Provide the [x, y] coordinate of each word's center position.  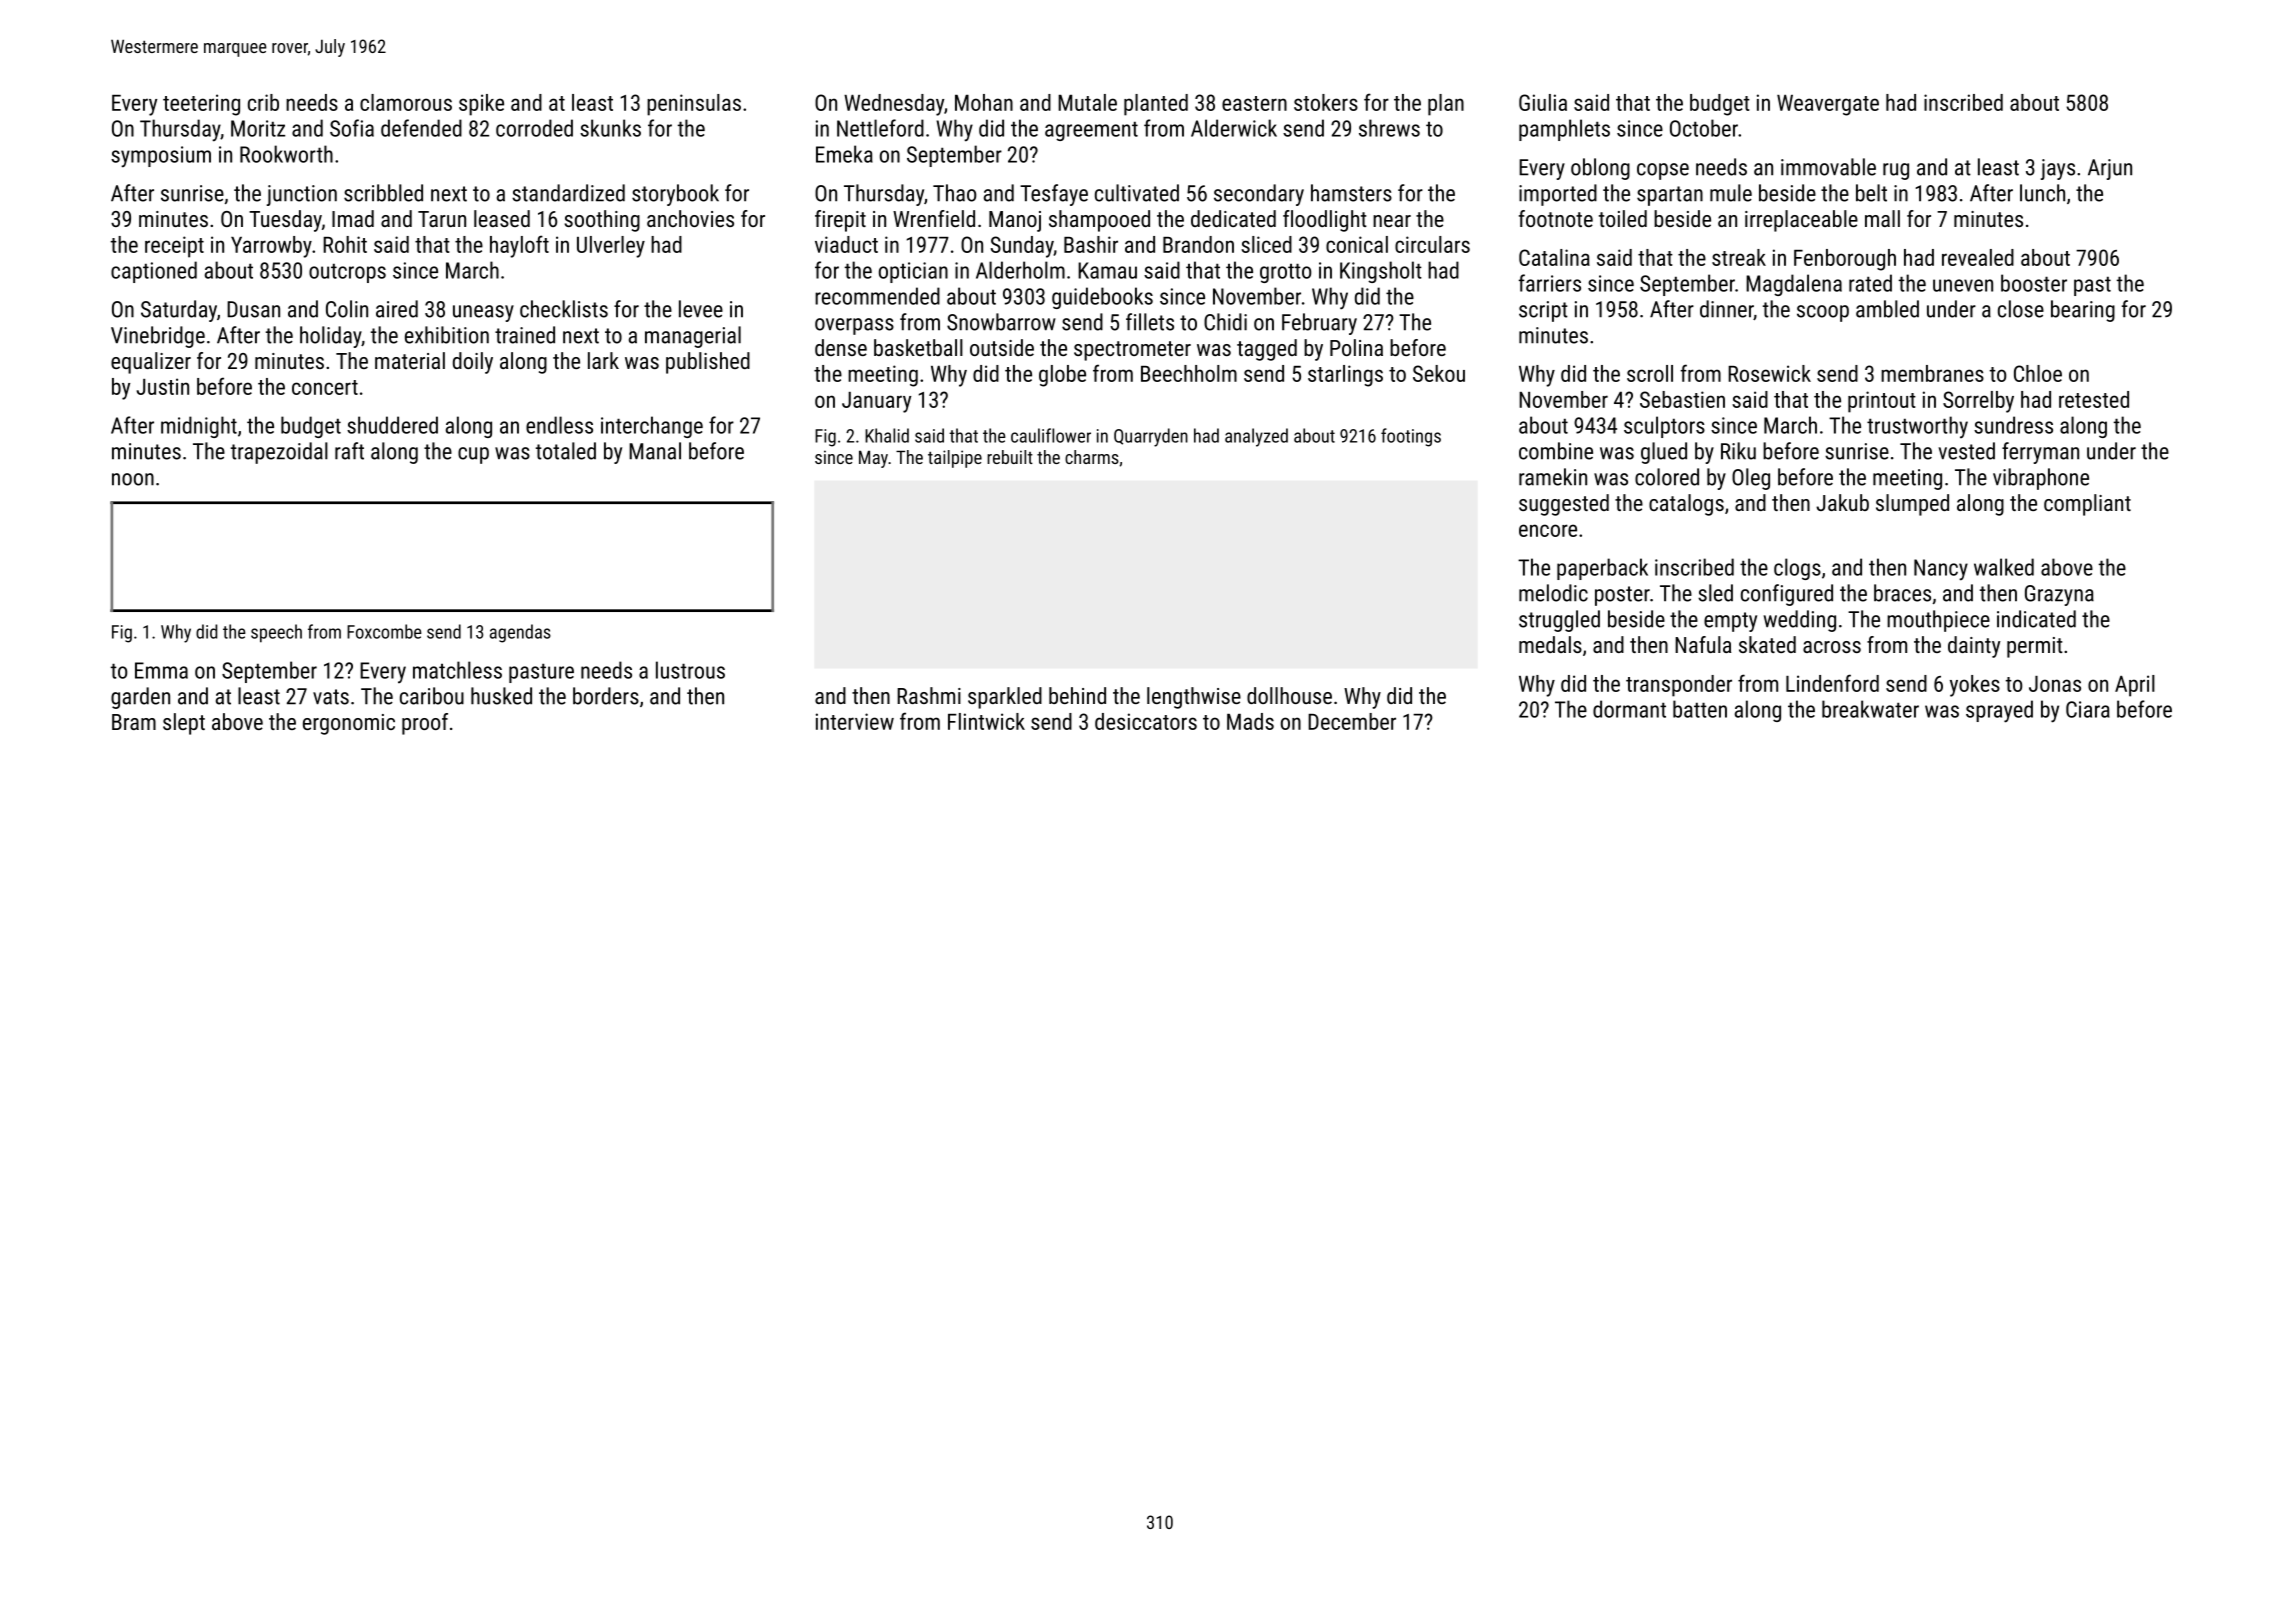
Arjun [2110, 169]
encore [1548, 530]
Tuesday [285, 221]
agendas [520, 633]
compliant [2087, 505]
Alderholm [1020, 270]
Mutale [1087, 102]
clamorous [406, 102]
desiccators [1146, 721]
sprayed [1999, 711]
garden [140, 698]
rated [1870, 283]
